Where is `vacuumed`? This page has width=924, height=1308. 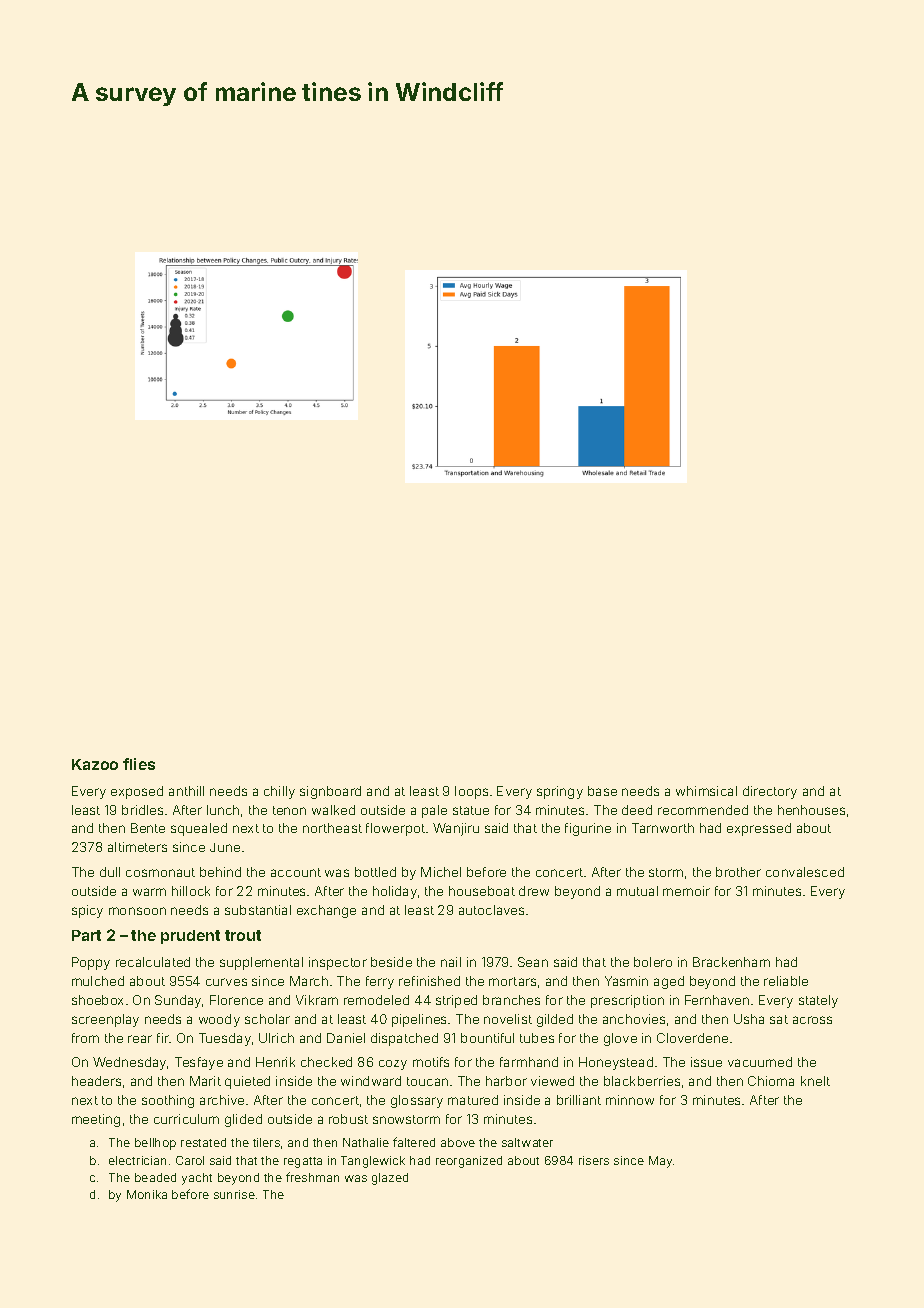
vacuumed is located at coordinates (760, 1062).
